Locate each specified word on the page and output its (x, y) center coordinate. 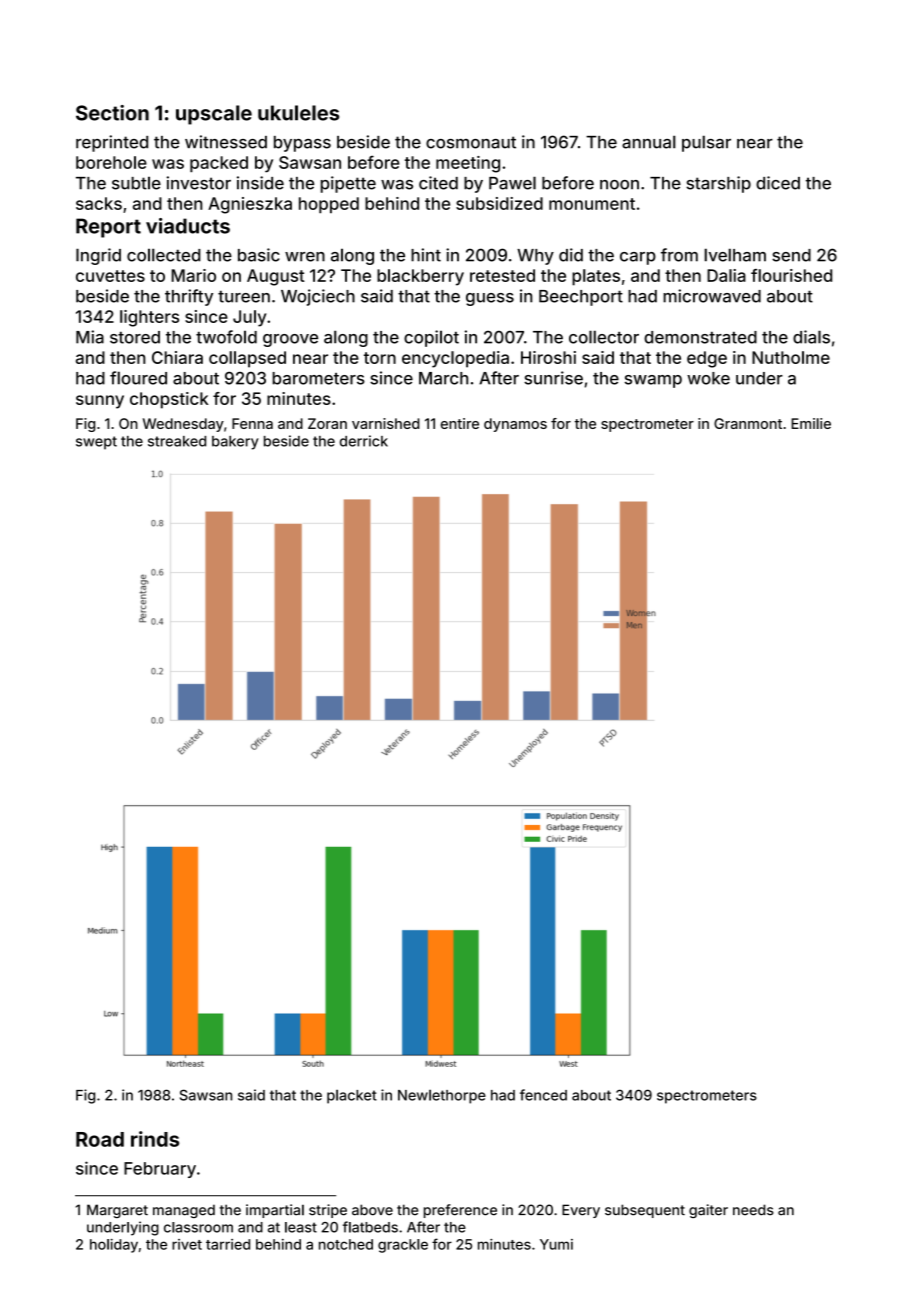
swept (96, 443)
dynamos (515, 425)
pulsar (706, 143)
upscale (214, 115)
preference (460, 1211)
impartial (275, 1211)
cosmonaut (471, 142)
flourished (791, 275)
